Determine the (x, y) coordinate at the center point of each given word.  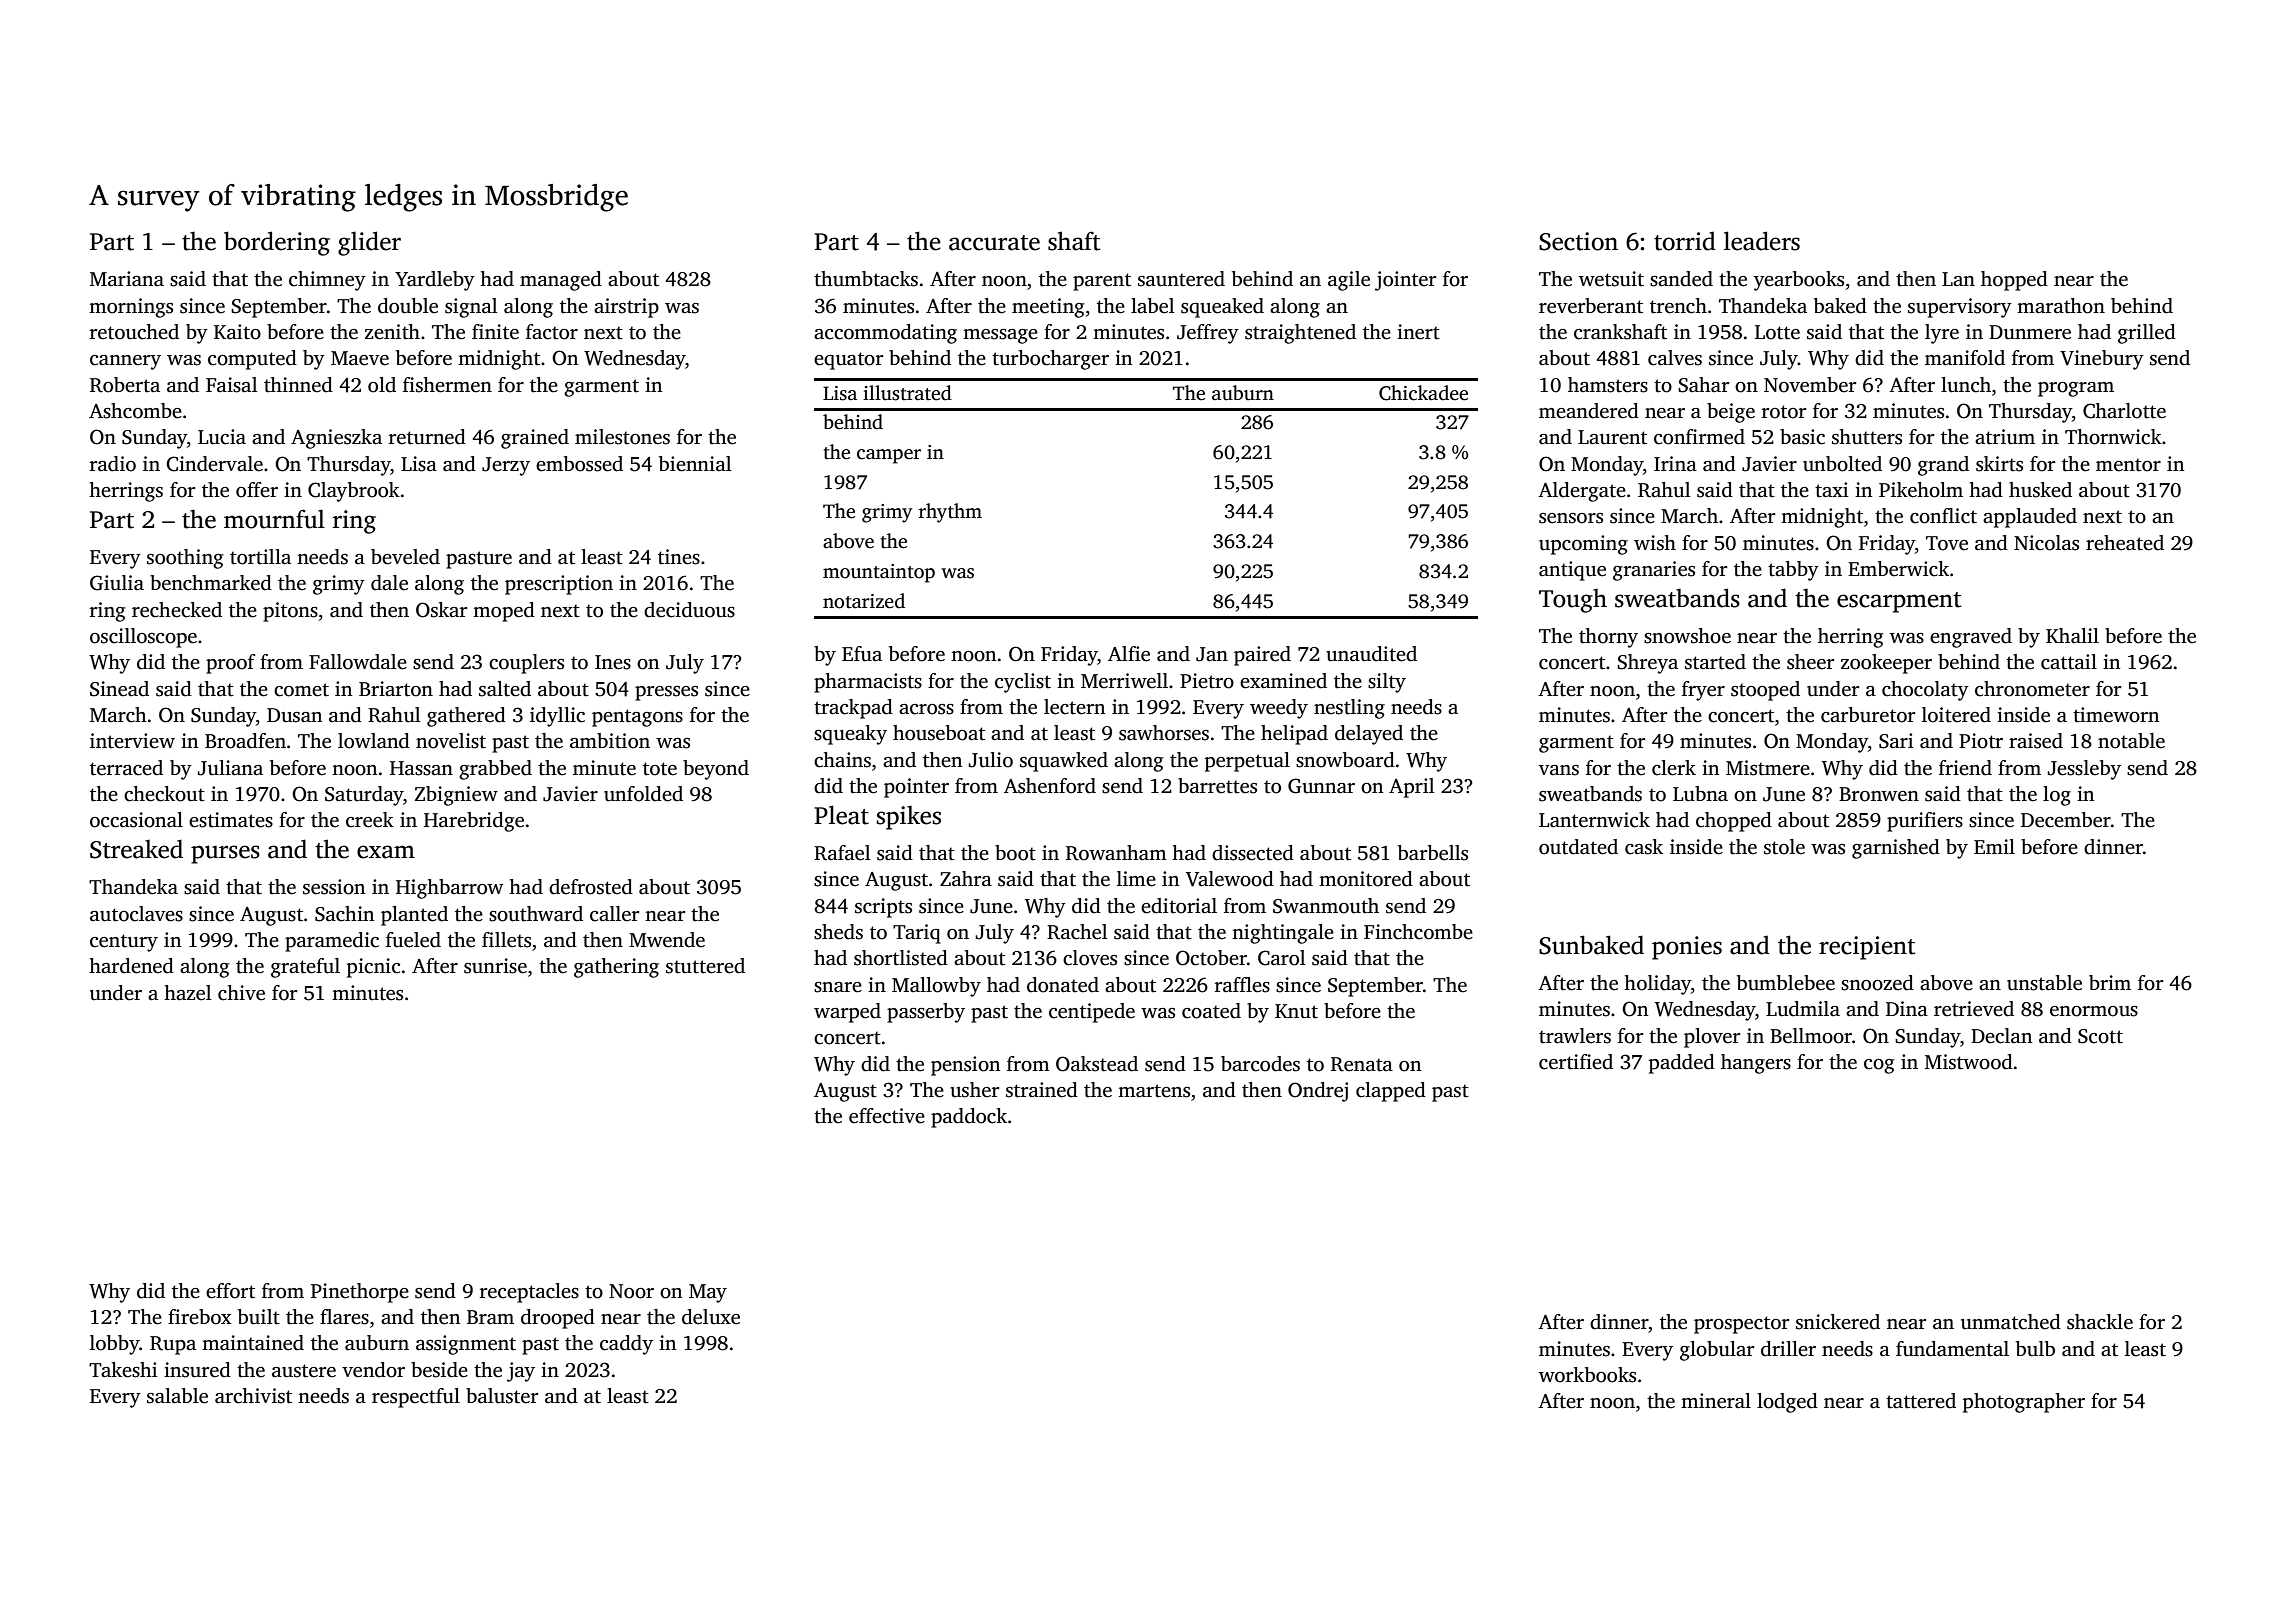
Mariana (127, 279)
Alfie (1129, 654)
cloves (1090, 958)
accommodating (885, 334)
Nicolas (2046, 543)
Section (1578, 241)
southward (536, 914)
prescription (559, 585)
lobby (115, 1345)
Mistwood (1969, 1062)
